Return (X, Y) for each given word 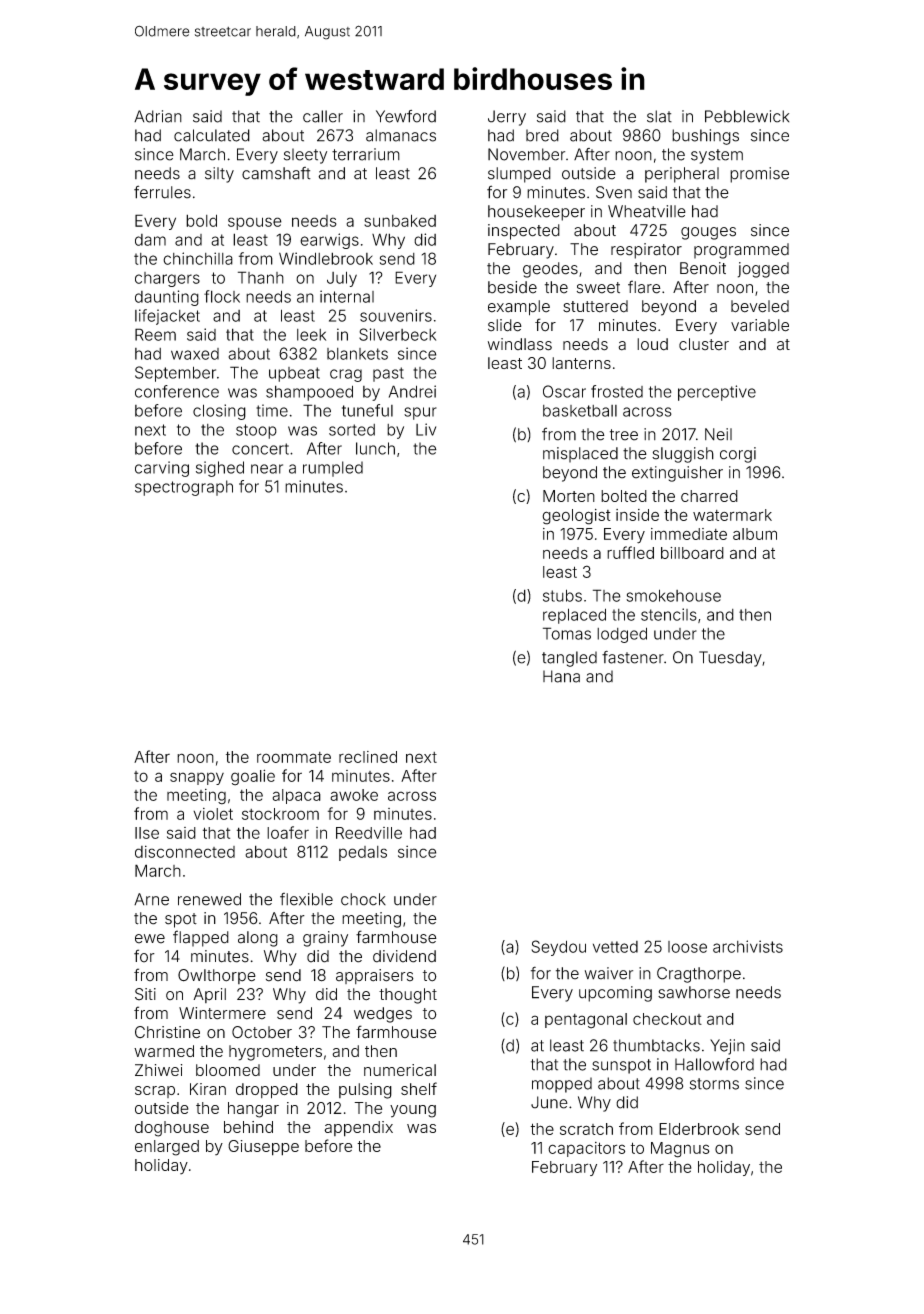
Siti (145, 994)
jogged (763, 270)
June (549, 1102)
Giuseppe (263, 1148)
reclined (368, 757)
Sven (614, 192)
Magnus (680, 1150)
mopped (562, 1085)
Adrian (158, 116)
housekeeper (536, 213)
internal (347, 296)
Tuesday (730, 659)
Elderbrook (699, 1129)
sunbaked (400, 220)
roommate (294, 757)
